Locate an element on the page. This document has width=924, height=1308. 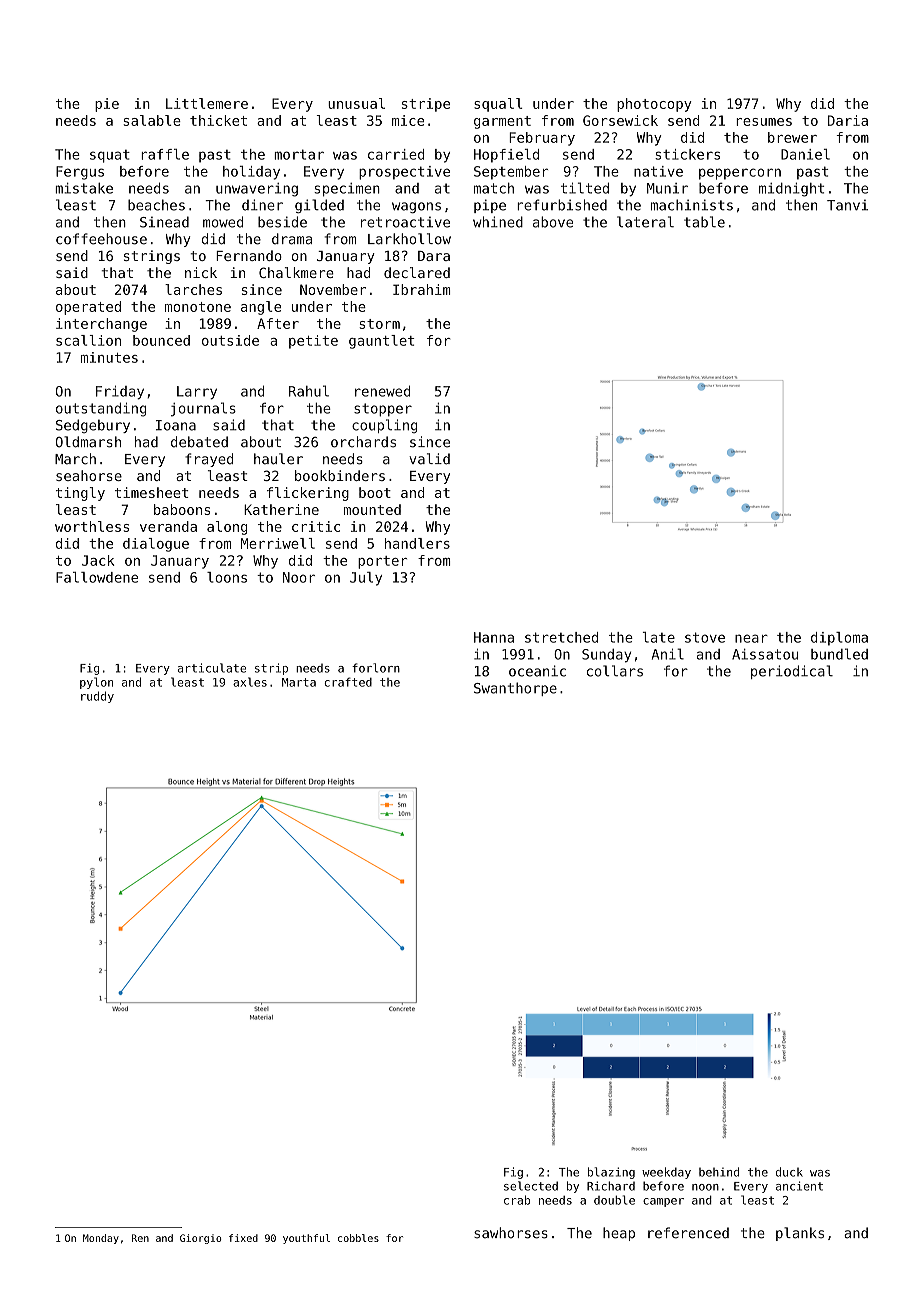
ancient is located at coordinates (799, 1186).
